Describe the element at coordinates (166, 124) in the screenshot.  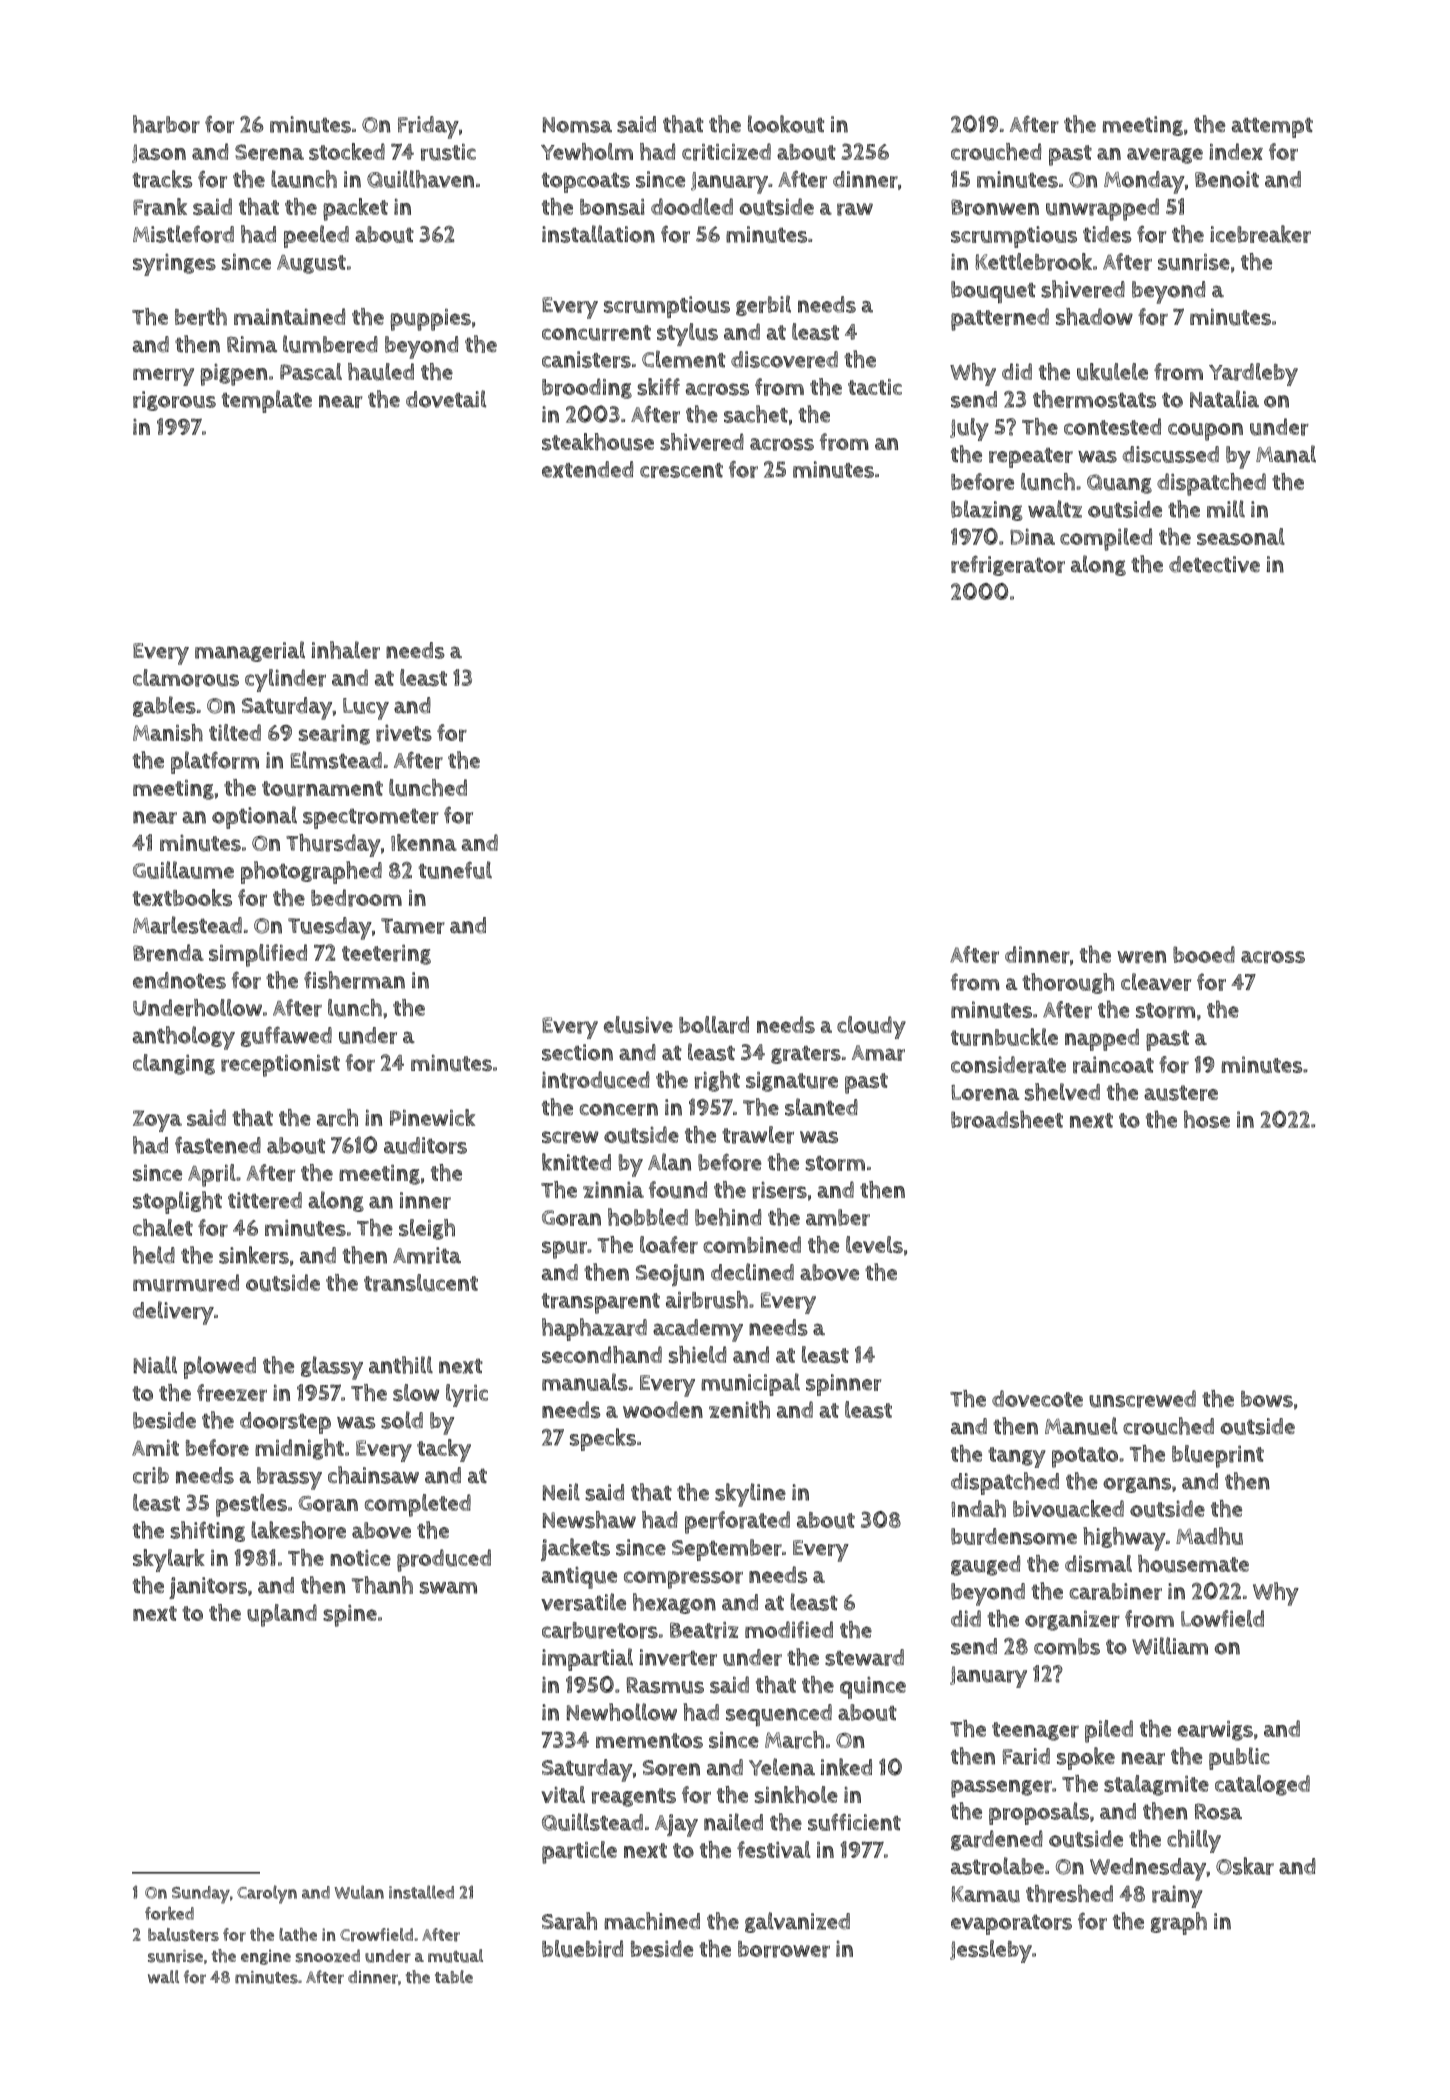
I see `harbor` at that location.
